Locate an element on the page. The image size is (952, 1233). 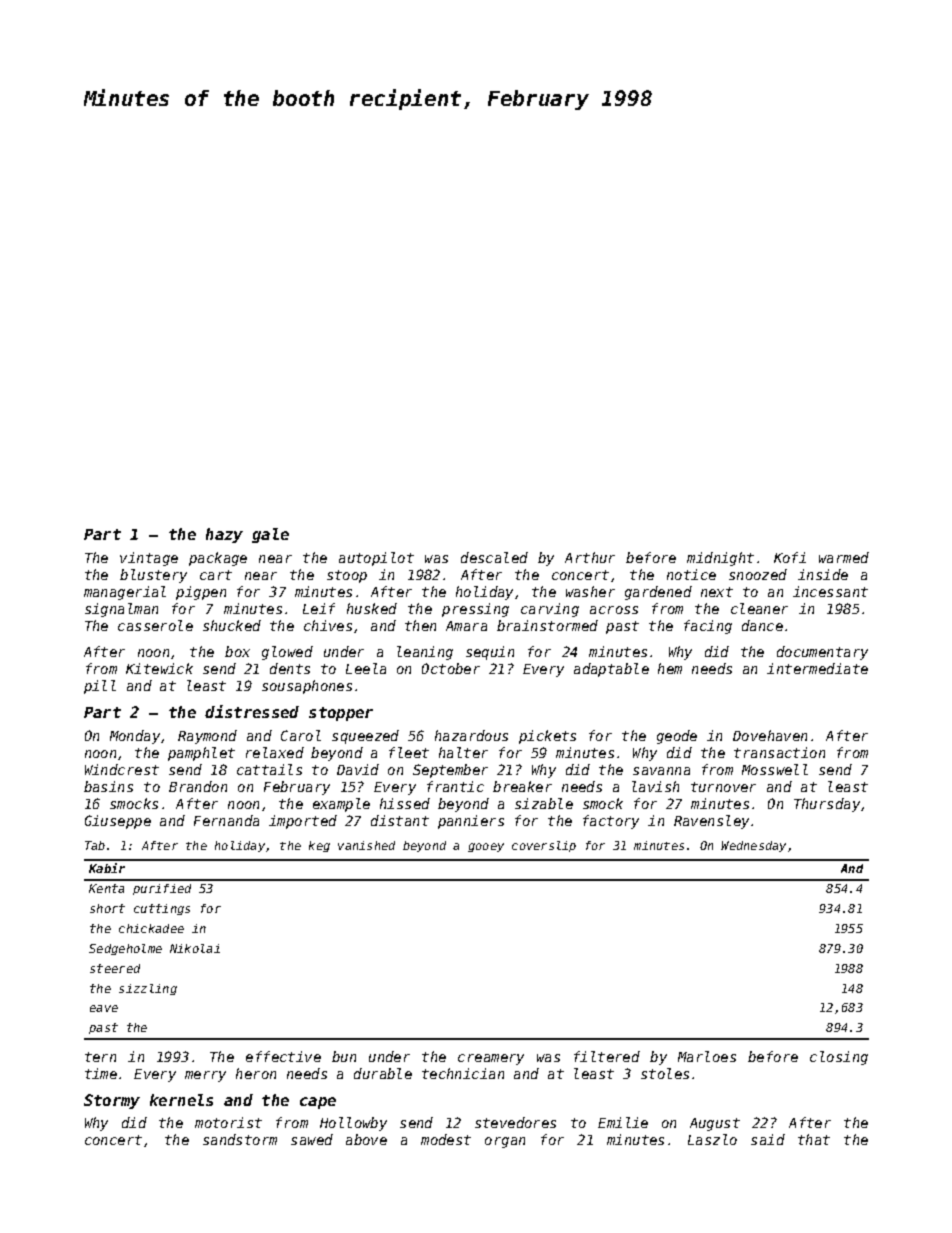
midnight is located at coordinates (720, 559).
